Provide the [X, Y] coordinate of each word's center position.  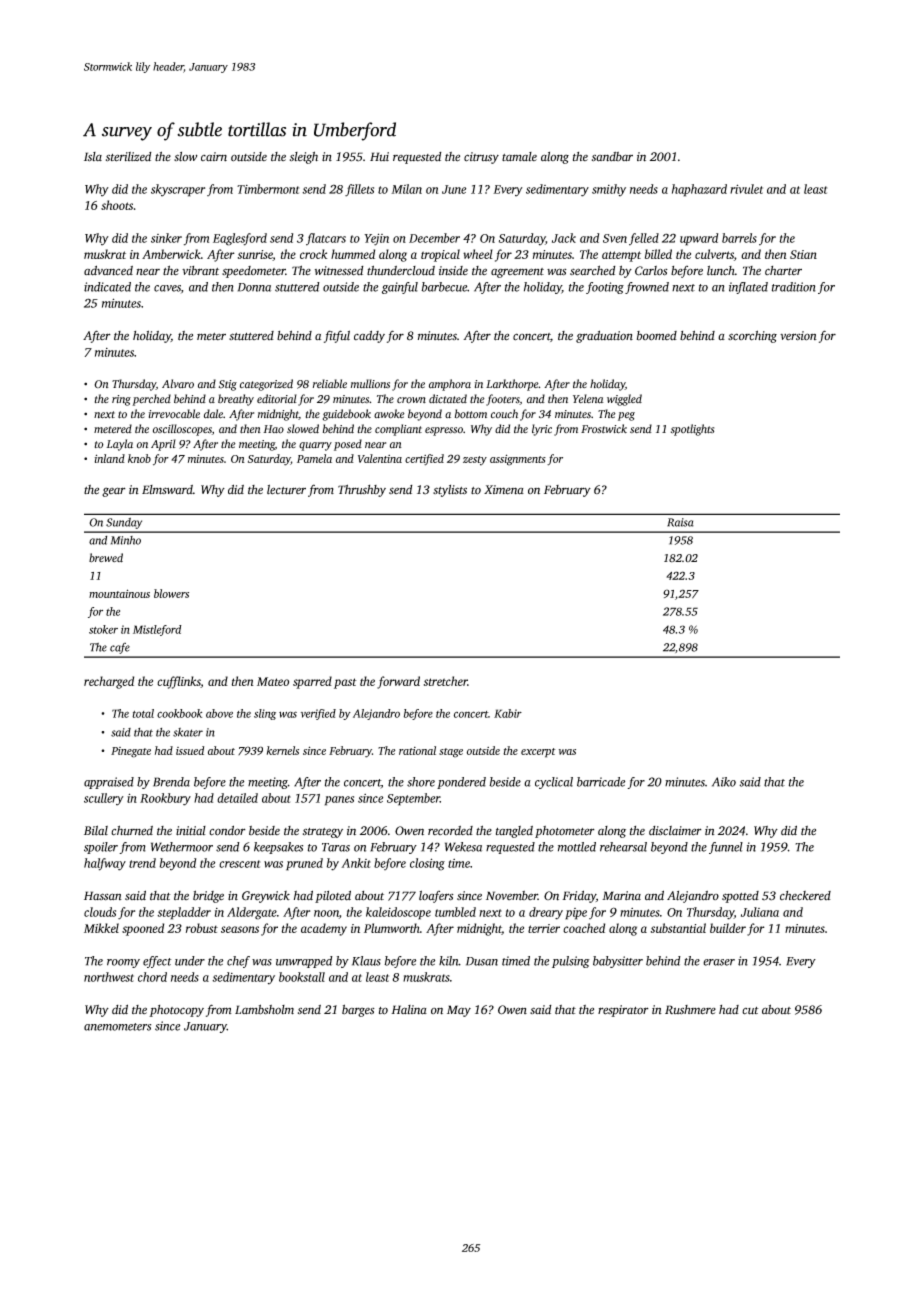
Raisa [680, 522]
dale [214, 414]
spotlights [692, 430]
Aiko [724, 782]
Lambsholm [264, 1009]
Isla [93, 157]
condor [227, 830]
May [459, 1011]
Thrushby [362, 490]
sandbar [612, 157]
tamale [519, 156]
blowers [171, 593]
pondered [461, 783]
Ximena [504, 490]
